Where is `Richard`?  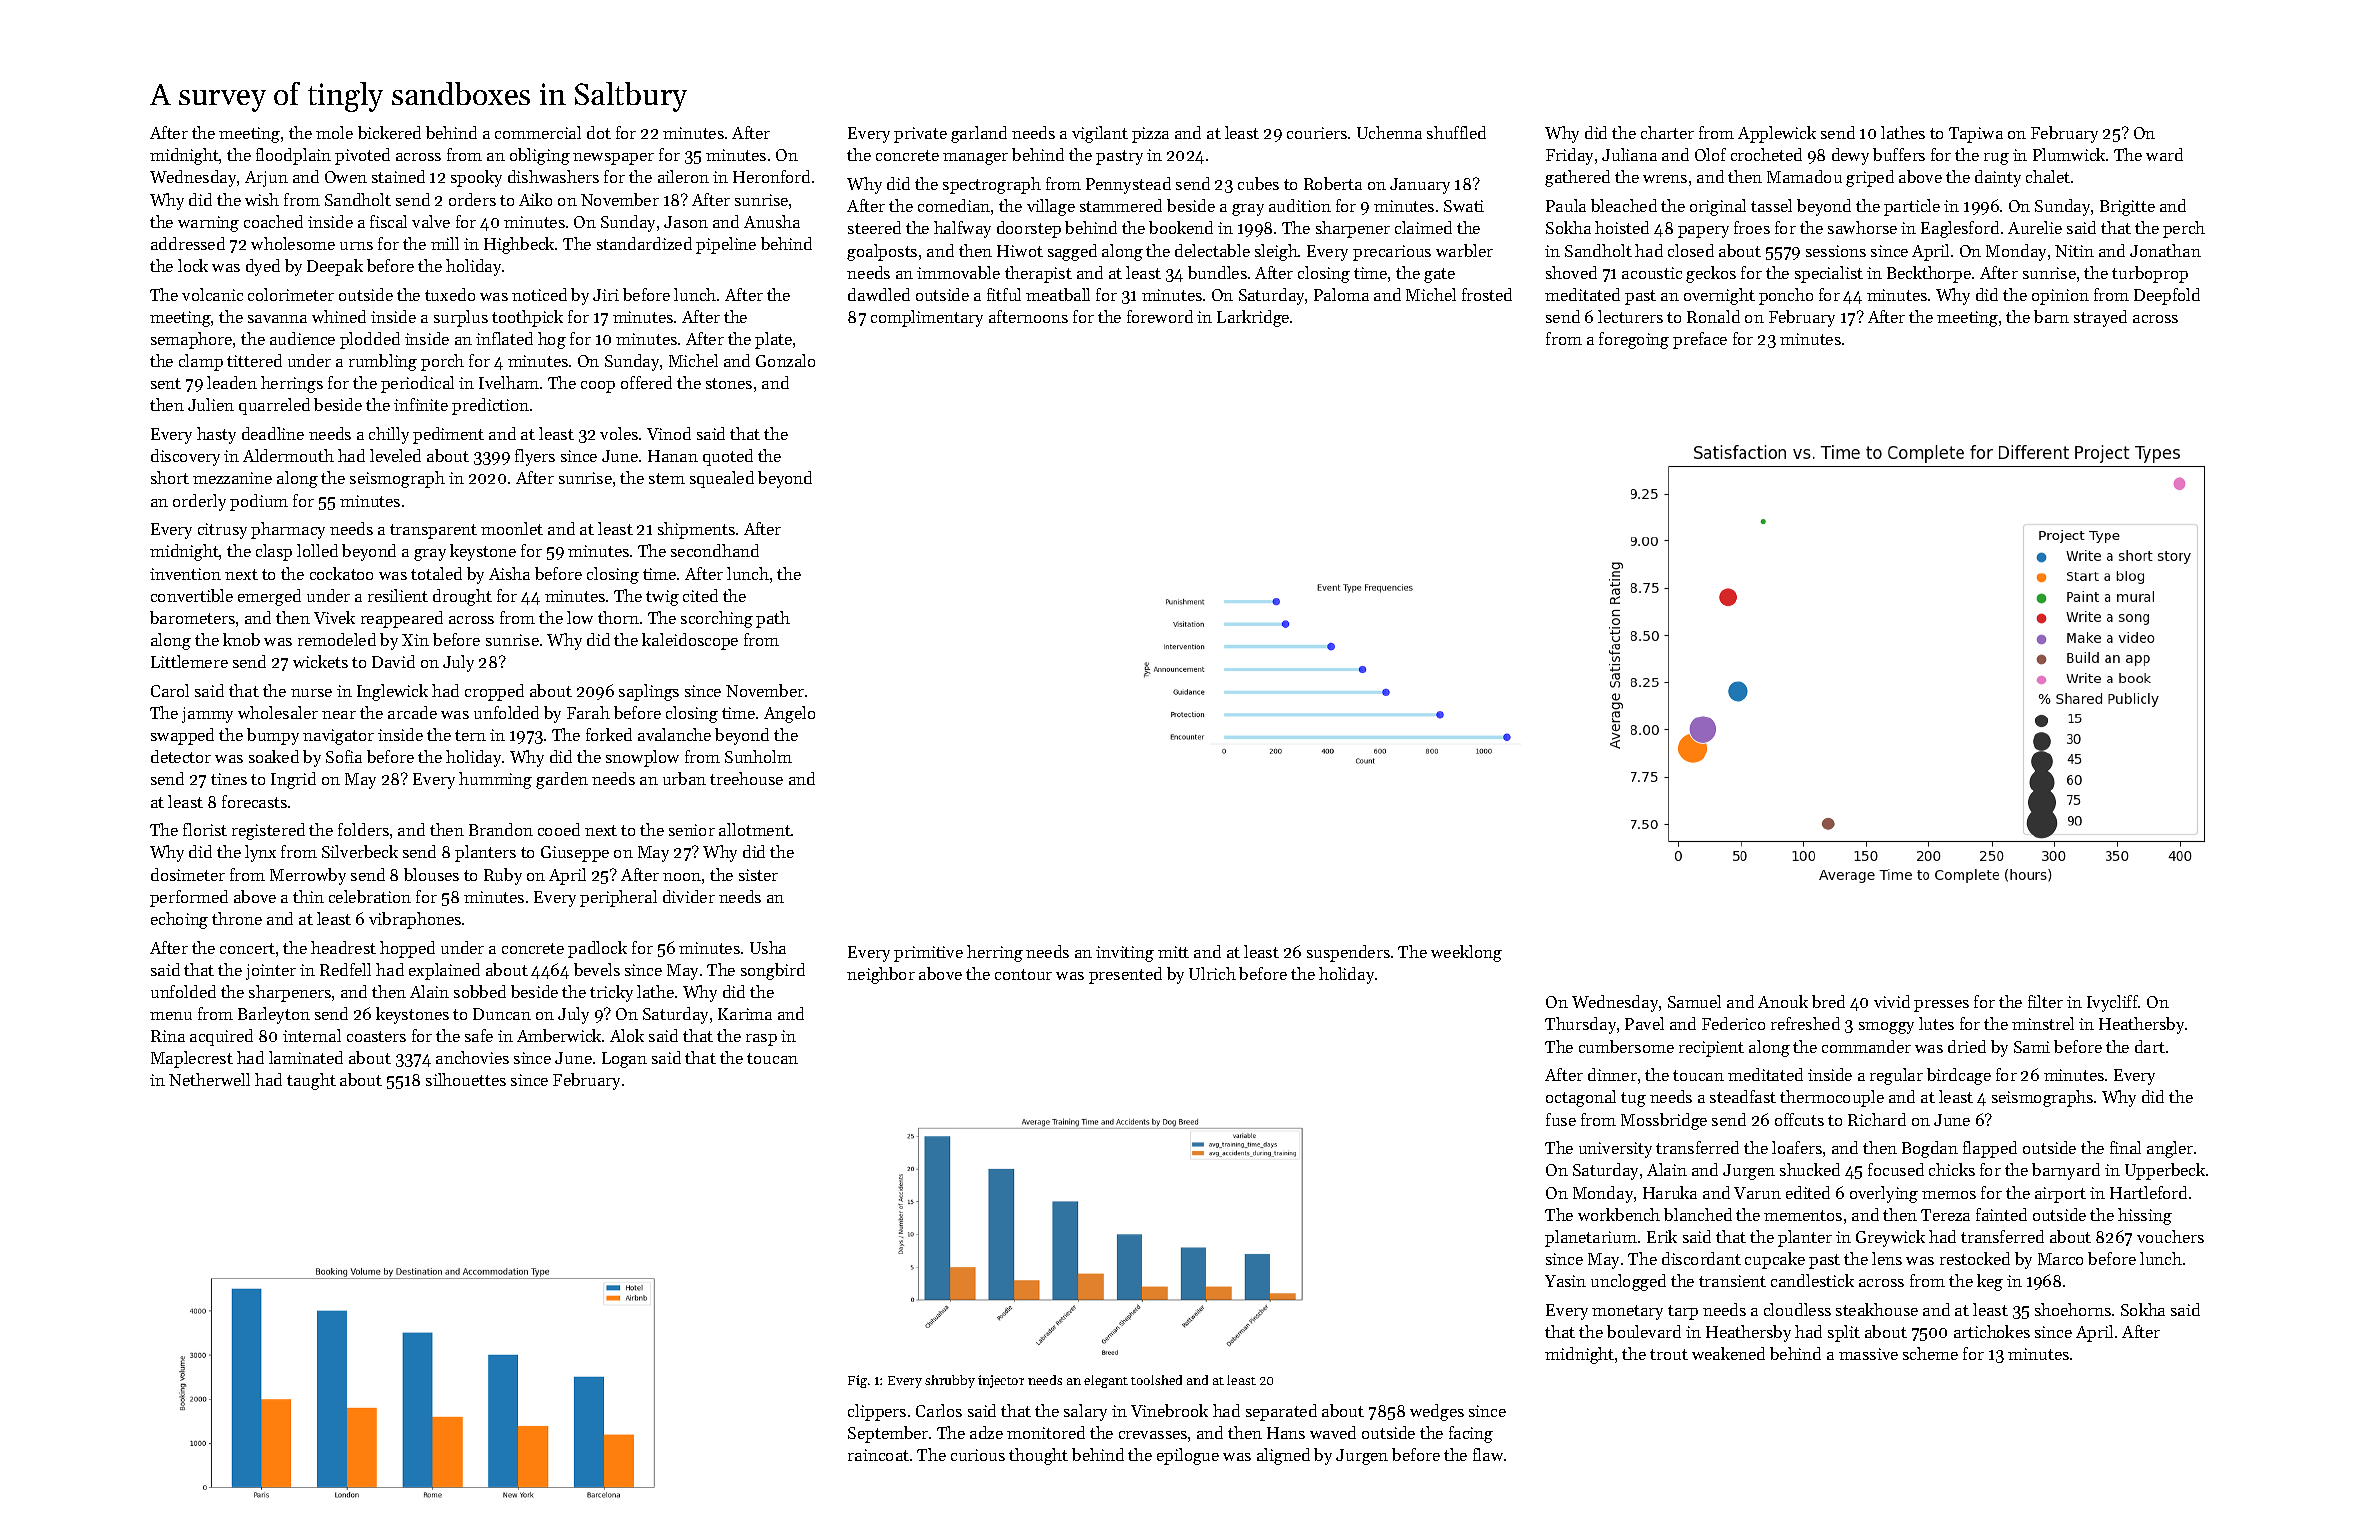
Richard is located at coordinates (1877, 1119).
